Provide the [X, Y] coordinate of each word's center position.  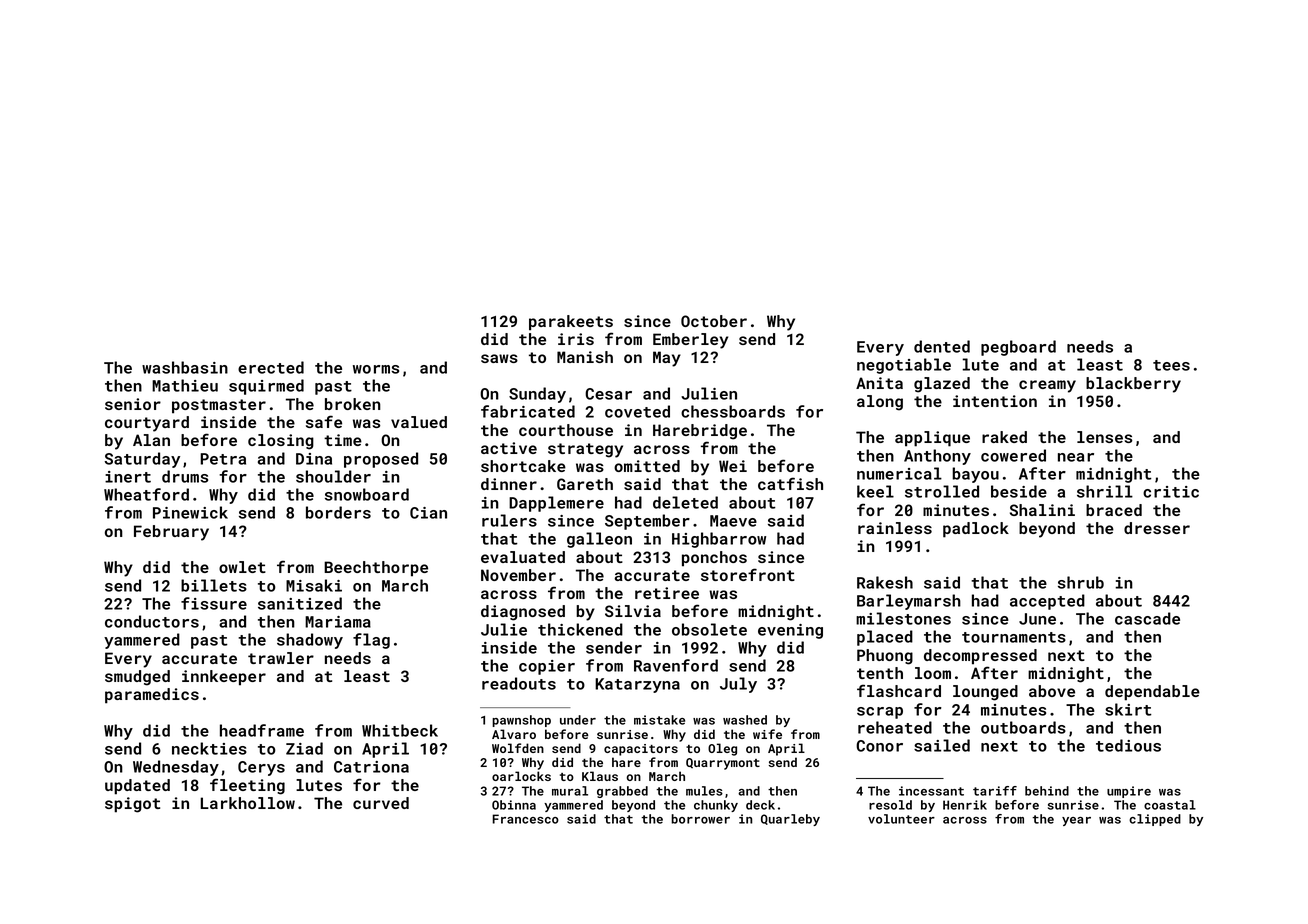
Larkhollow [248, 803]
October [714, 321]
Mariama [338, 622]
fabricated [528, 411]
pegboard [1018, 348]
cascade [1147, 618]
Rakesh [885, 582]
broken [353, 404]
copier [547, 667]
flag [371, 641]
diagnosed [523, 613]
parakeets [571, 323]
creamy [1047, 386]
